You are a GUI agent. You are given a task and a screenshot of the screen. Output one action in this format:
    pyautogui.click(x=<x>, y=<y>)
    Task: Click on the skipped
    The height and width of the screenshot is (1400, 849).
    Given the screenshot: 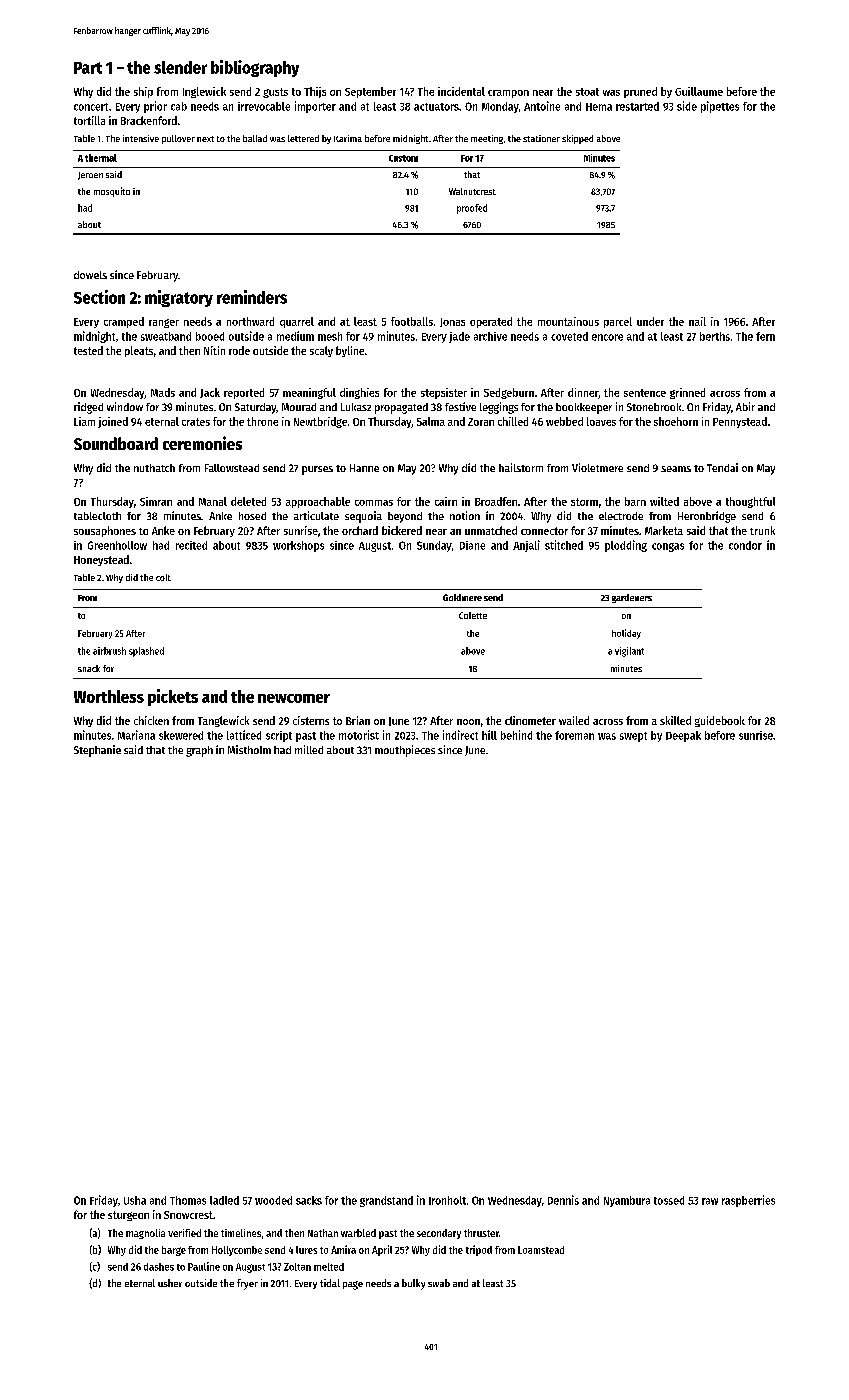 What is the action you would take?
    pyautogui.click(x=577, y=139)
